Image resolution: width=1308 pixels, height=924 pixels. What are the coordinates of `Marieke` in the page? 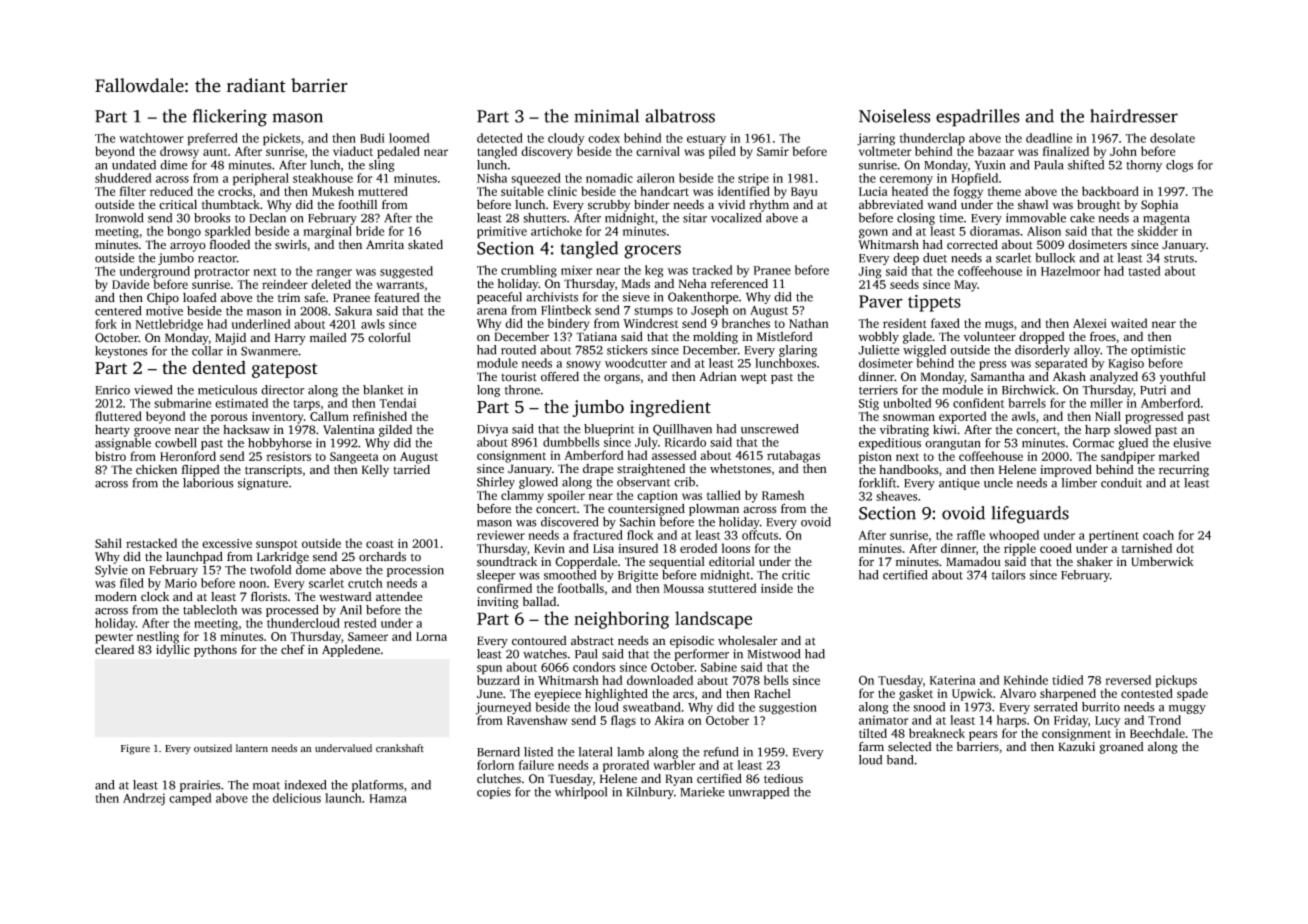 It's located at (702, 792).
